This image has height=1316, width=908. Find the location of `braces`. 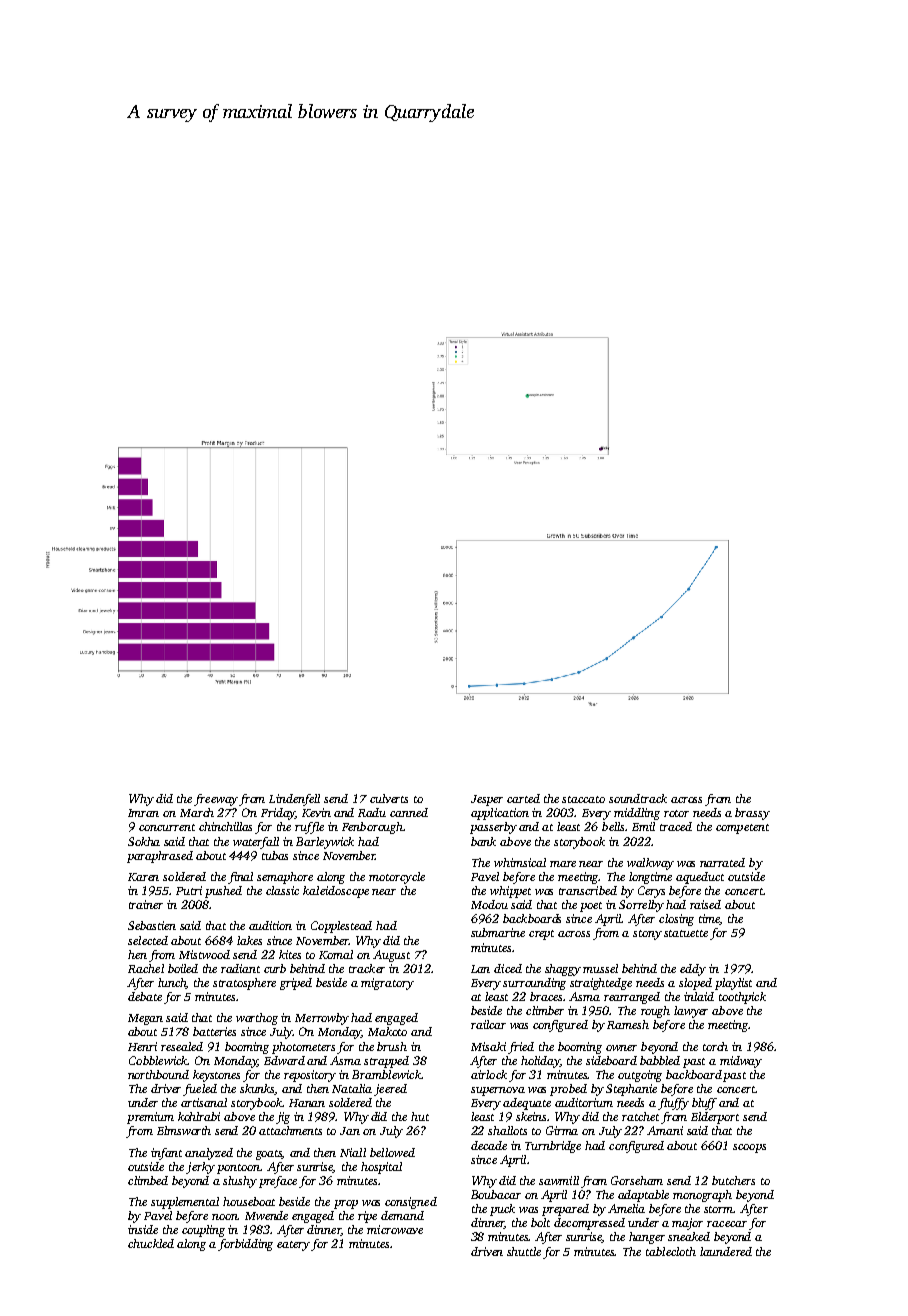

braces is located at coordinates (547, 996).
